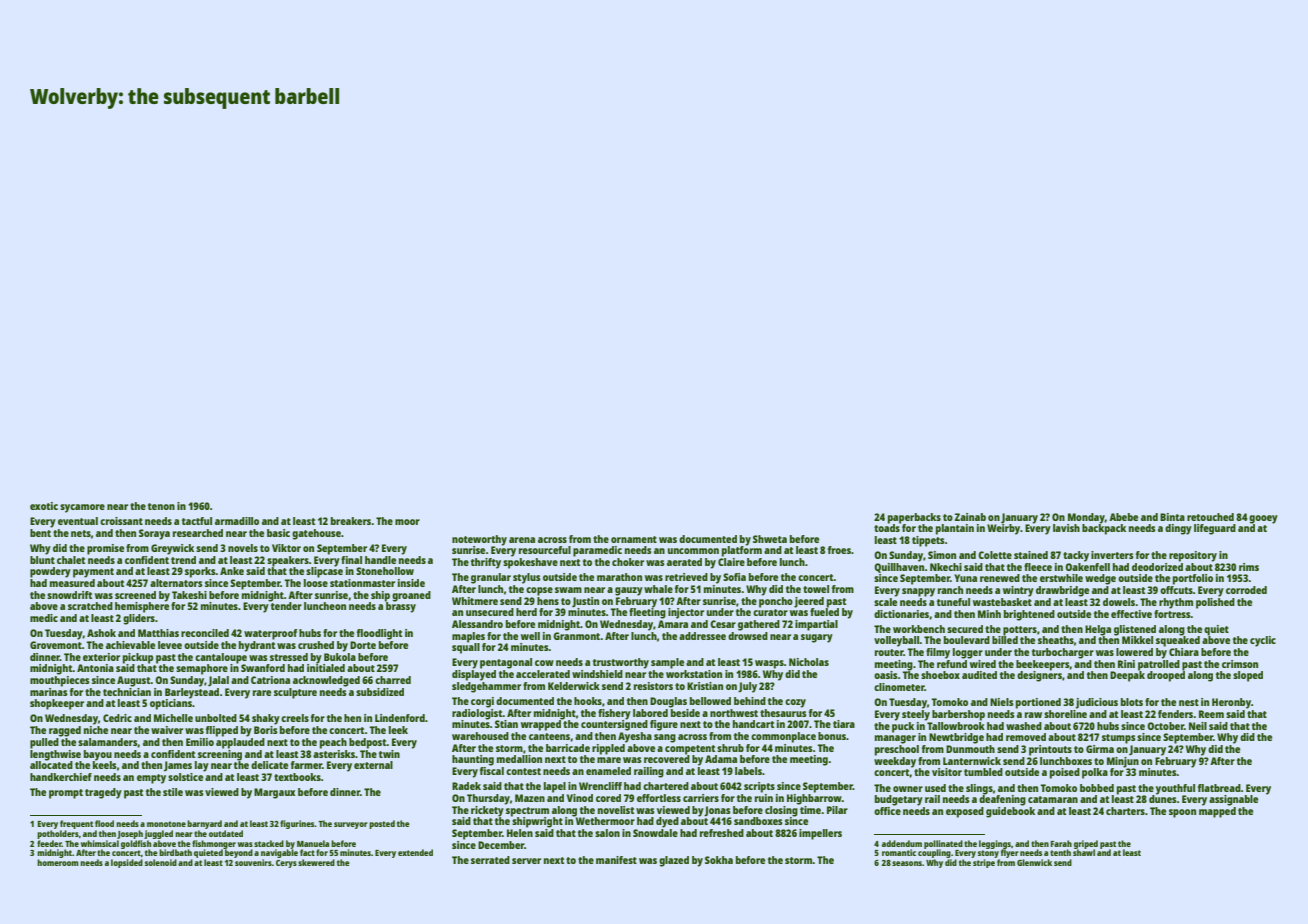 This screenshot has height=924, width=1308. Describe the element at coordinates (1163, 799) in the screenshot. I see `dunes` at that location.
